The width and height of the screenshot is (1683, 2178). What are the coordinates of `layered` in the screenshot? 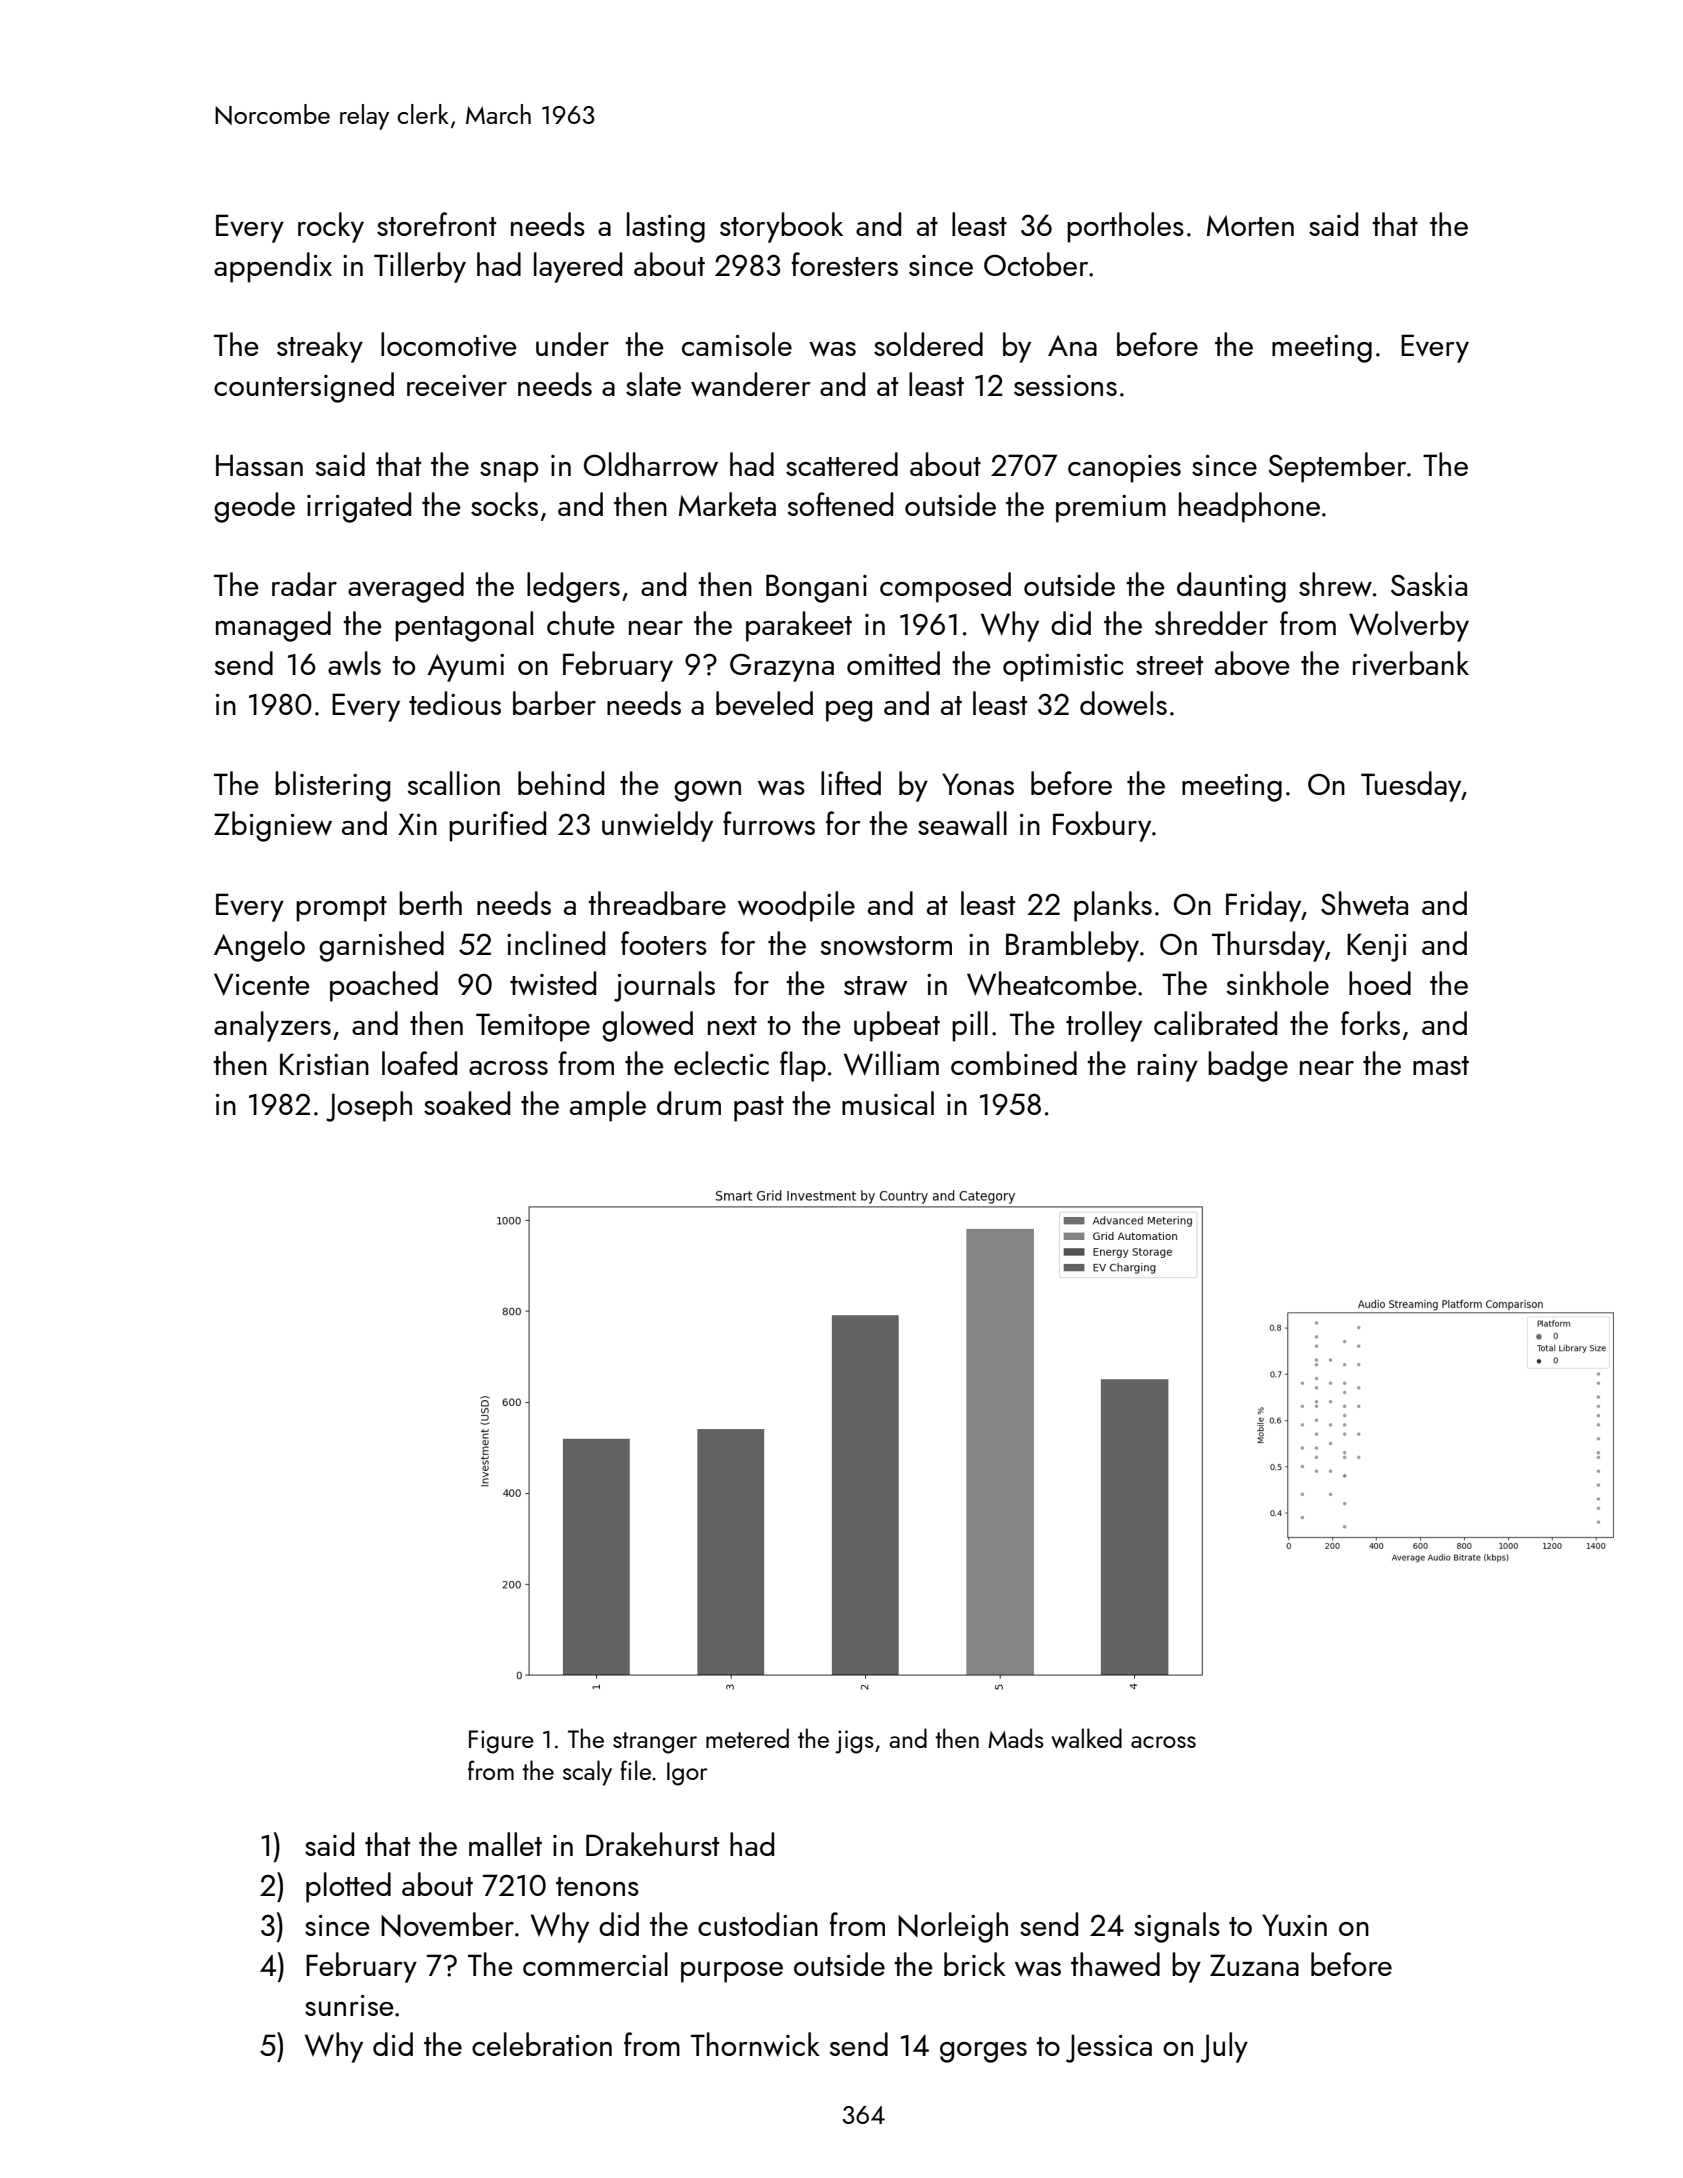 It's located at (578, 267).
